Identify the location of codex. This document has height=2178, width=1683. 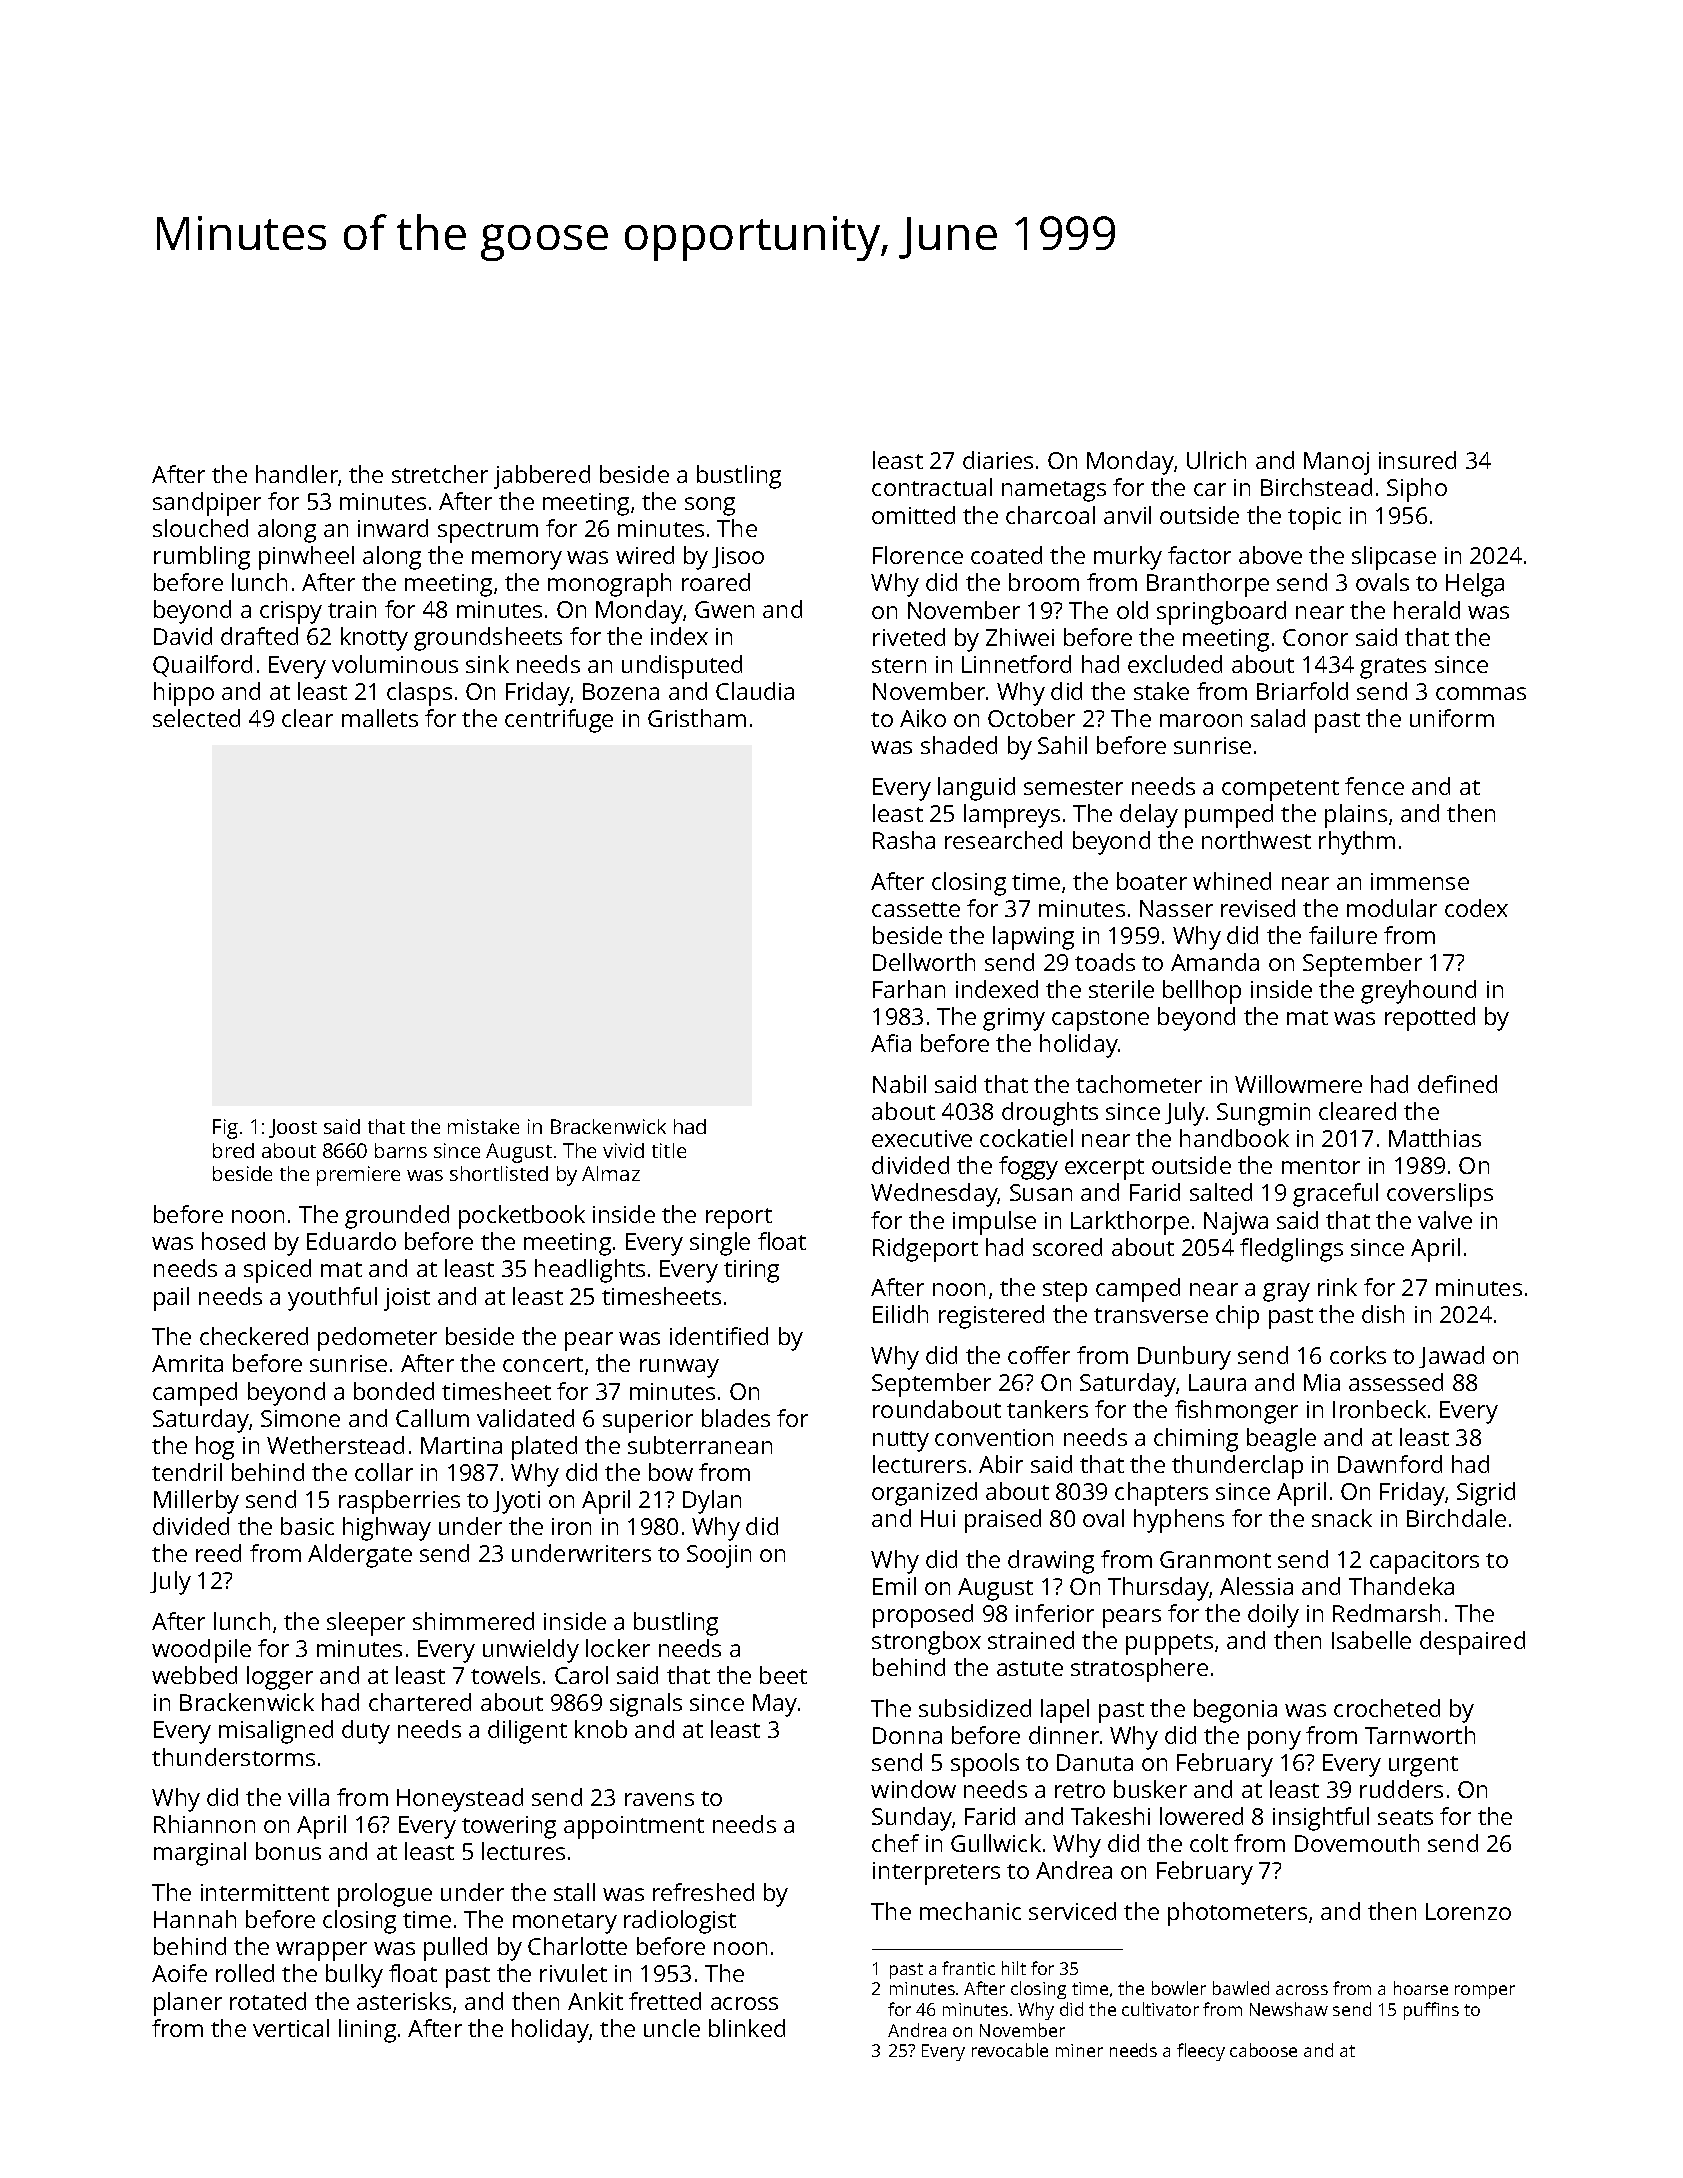
(1476, 908).
